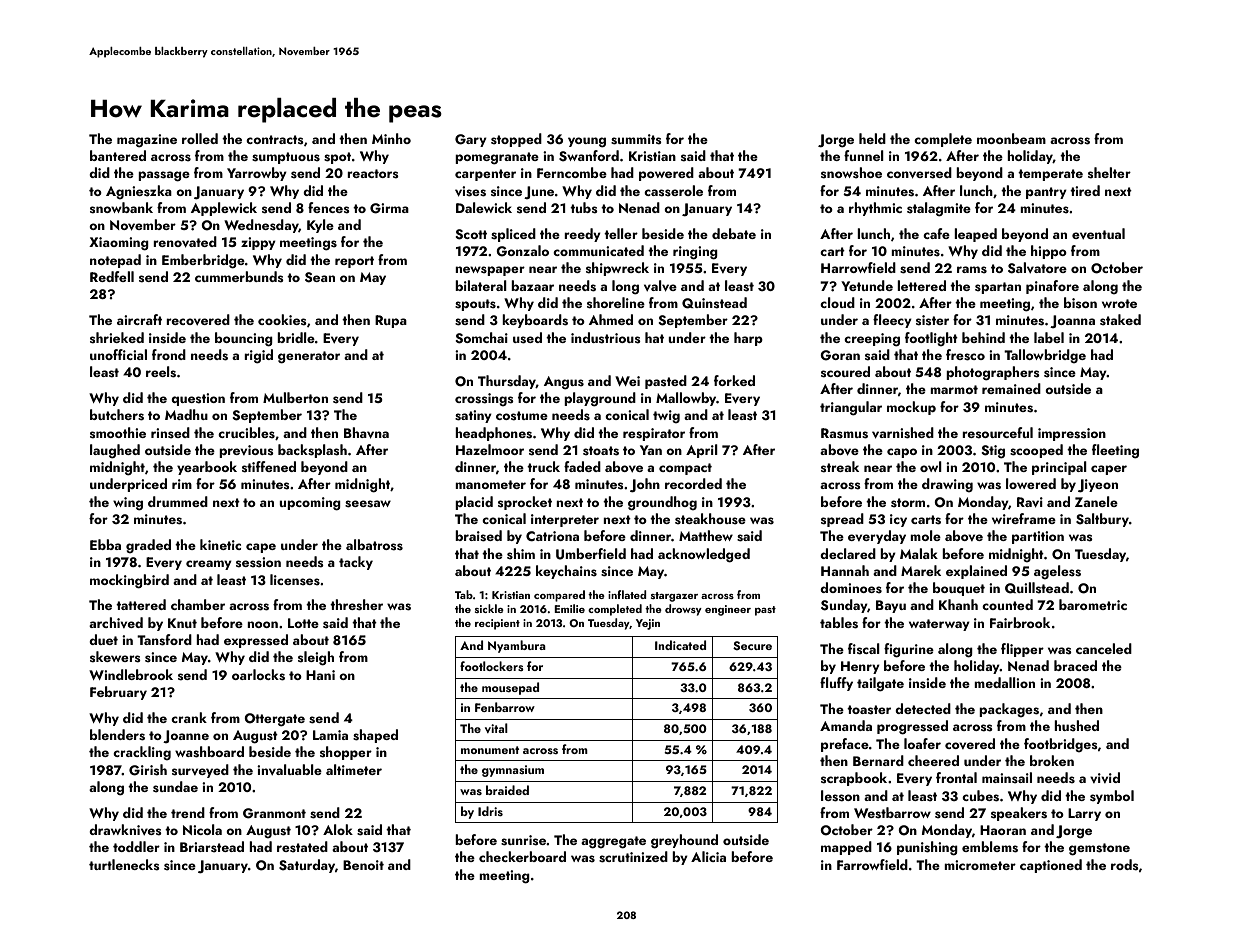 Image resolution: width=1233 pixels, height=952 pixels. I want to click on braced, so click(1075, 665).
